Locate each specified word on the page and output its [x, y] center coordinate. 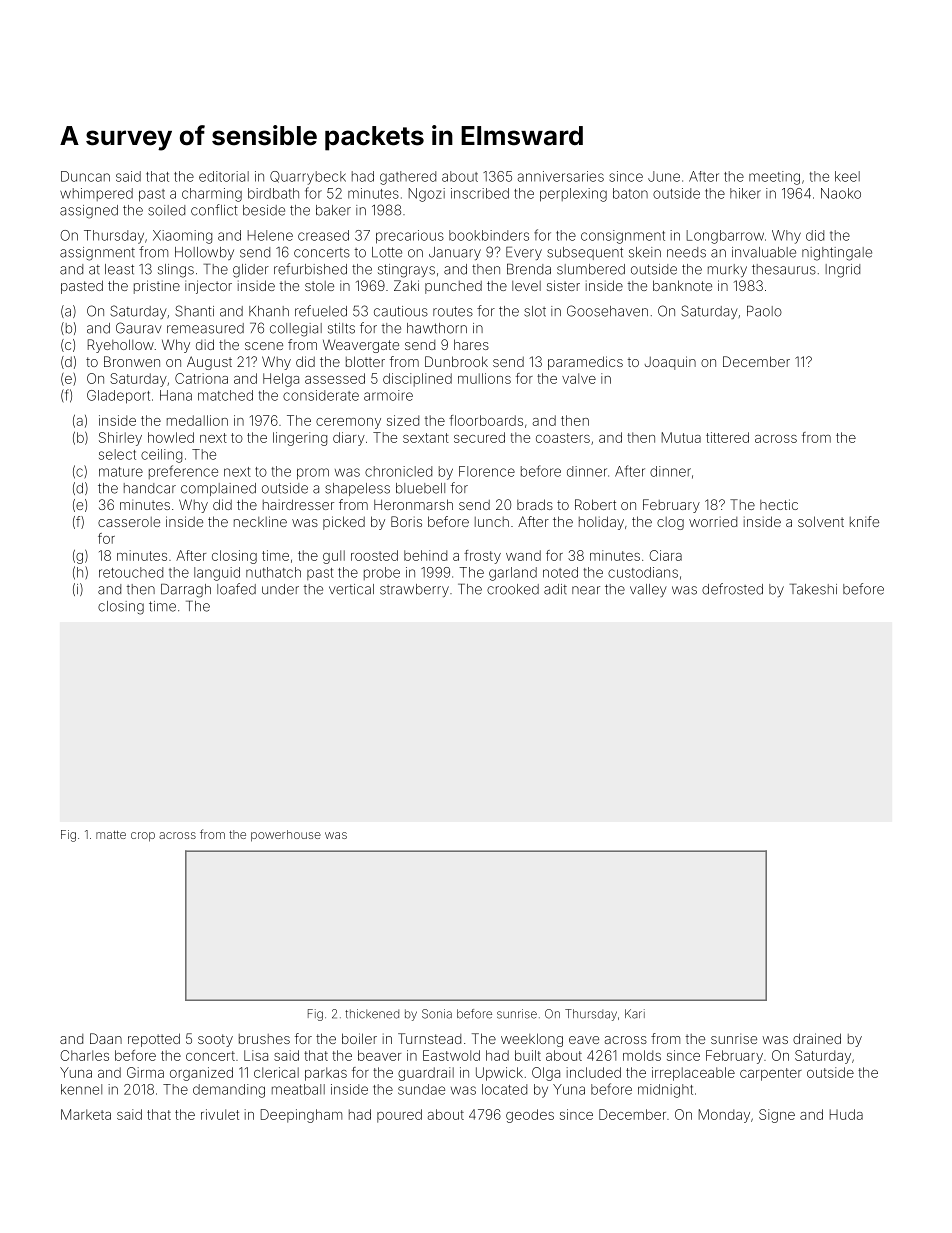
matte [111, 835]
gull [334, 557]
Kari [635, 1014]
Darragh [186, 591]
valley [648, 590]
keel [847, 176]
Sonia [437, 1014]
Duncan [85, 176]
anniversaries [560, 176]
